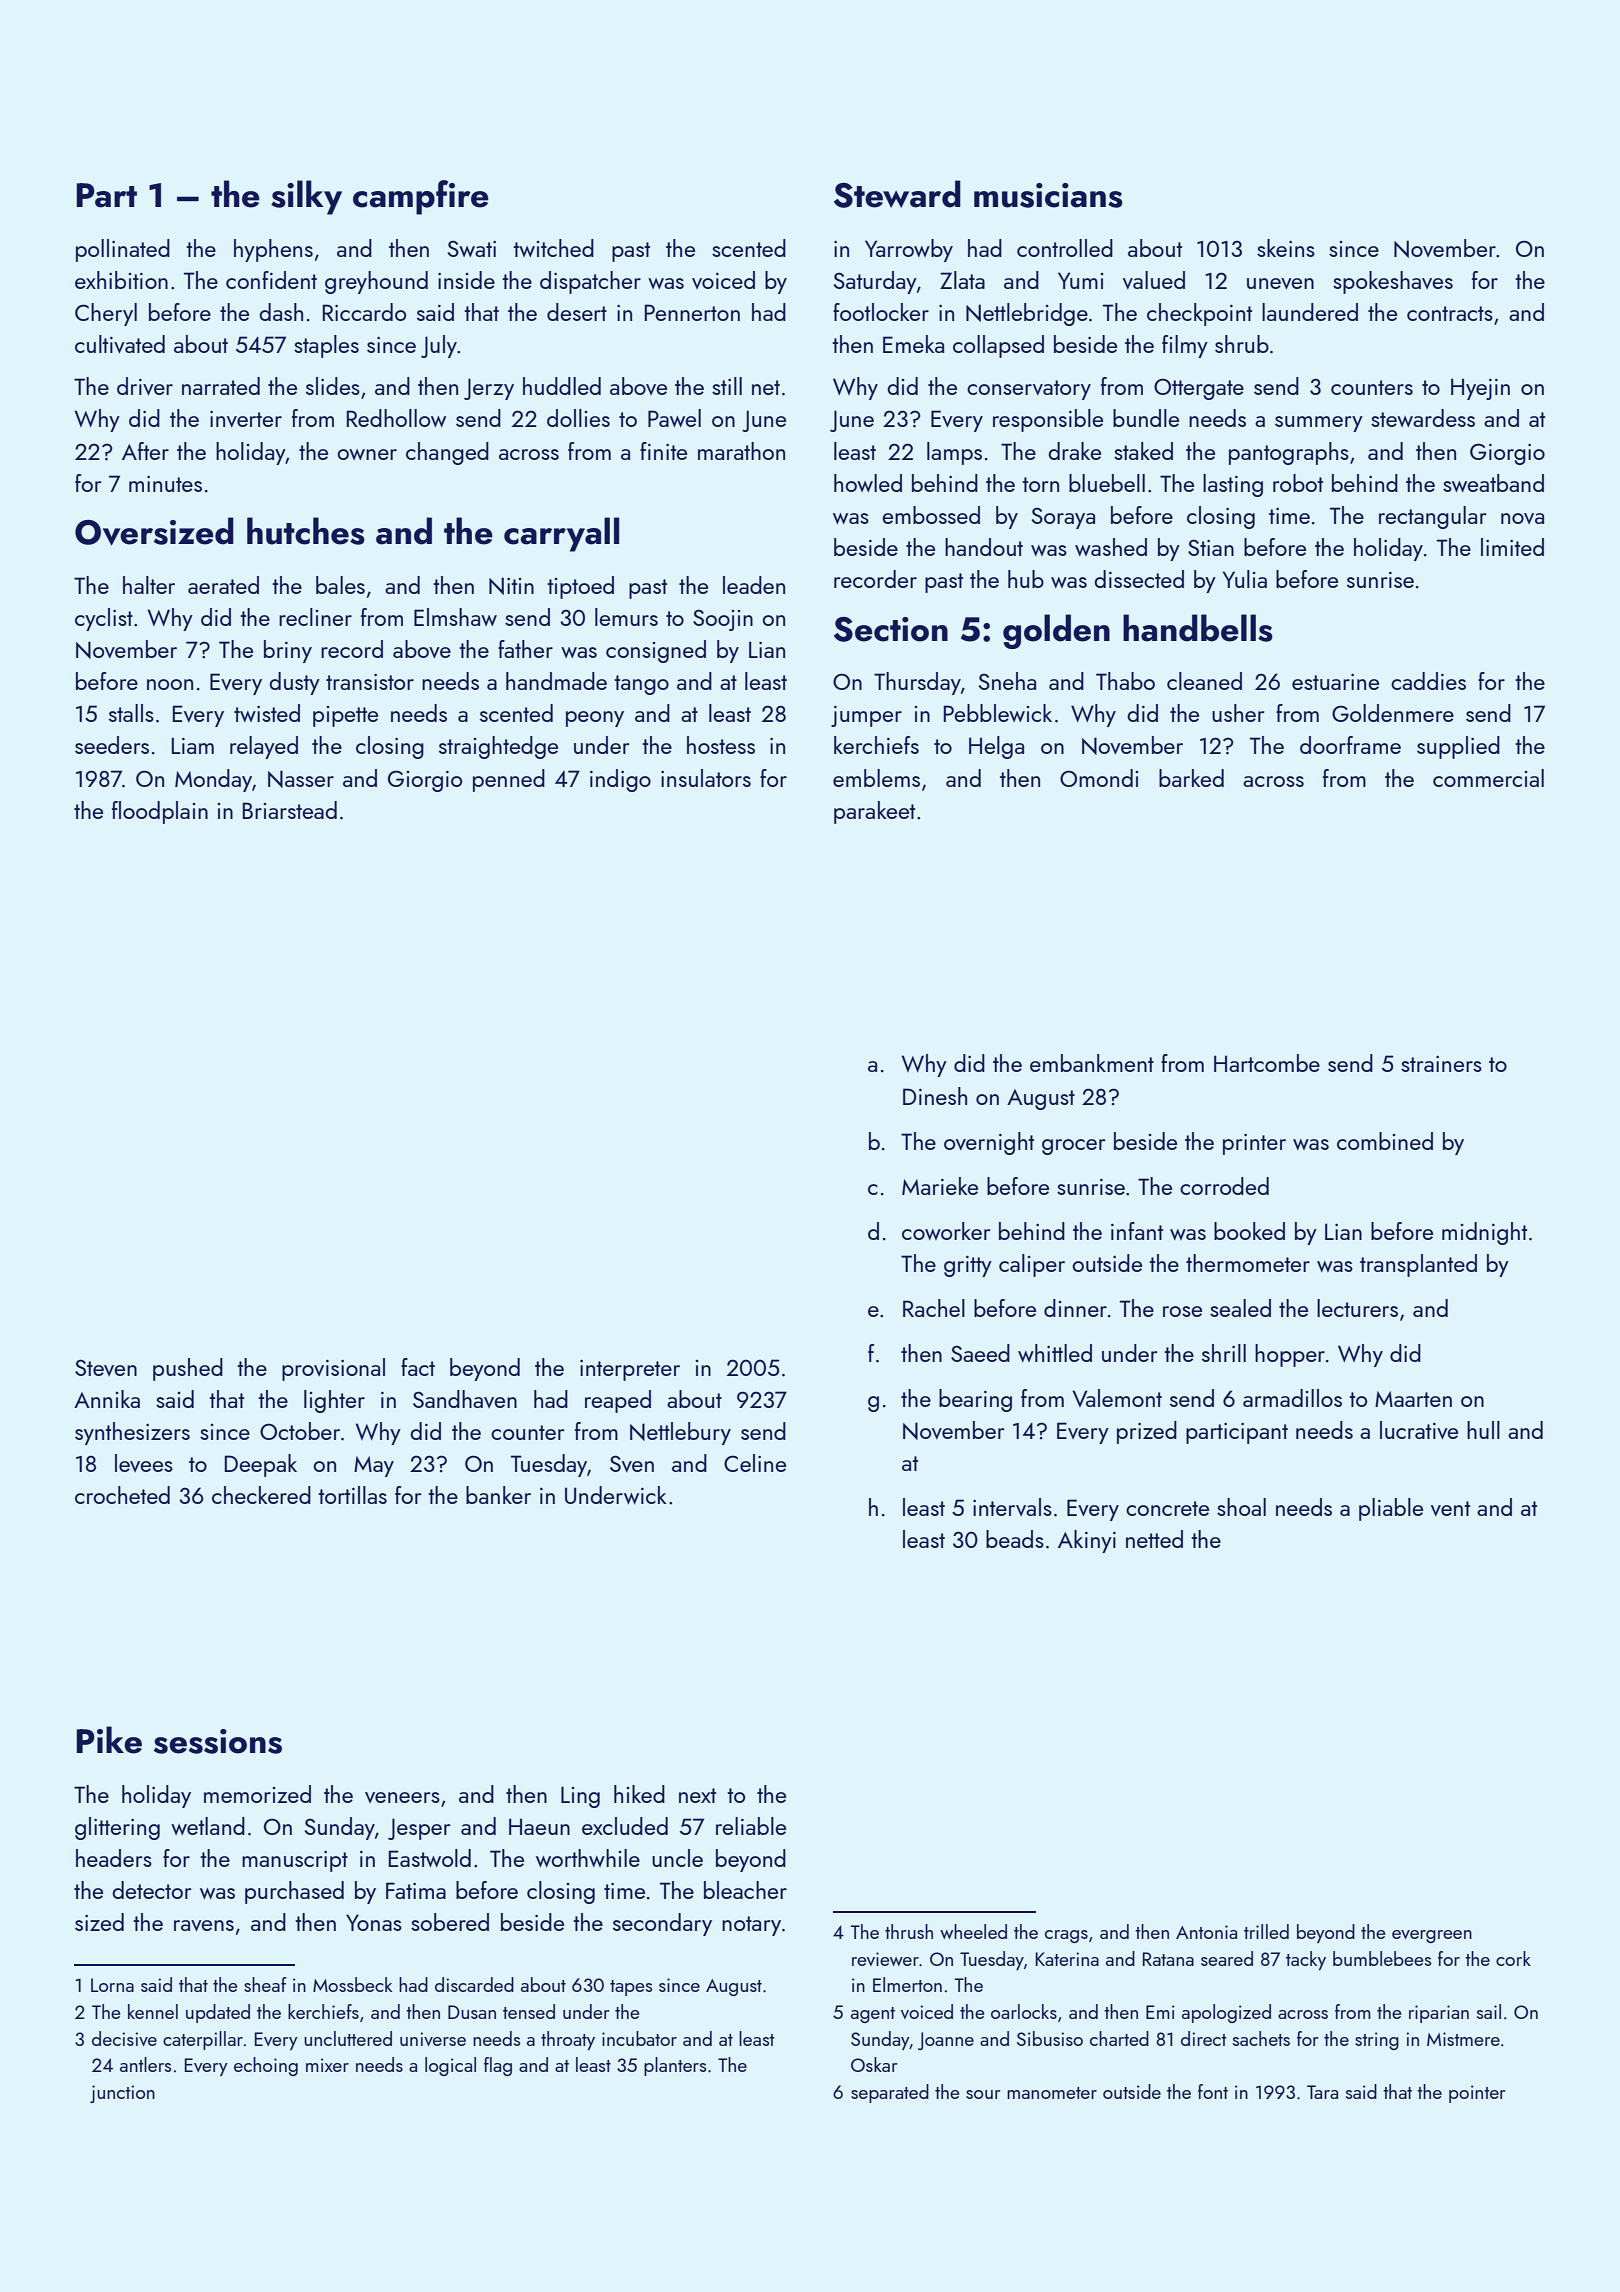 The height and width of the document is (2292, 1620). Describe the element at coordinates (562, 386) in the document. I see `huddled` at that location.
